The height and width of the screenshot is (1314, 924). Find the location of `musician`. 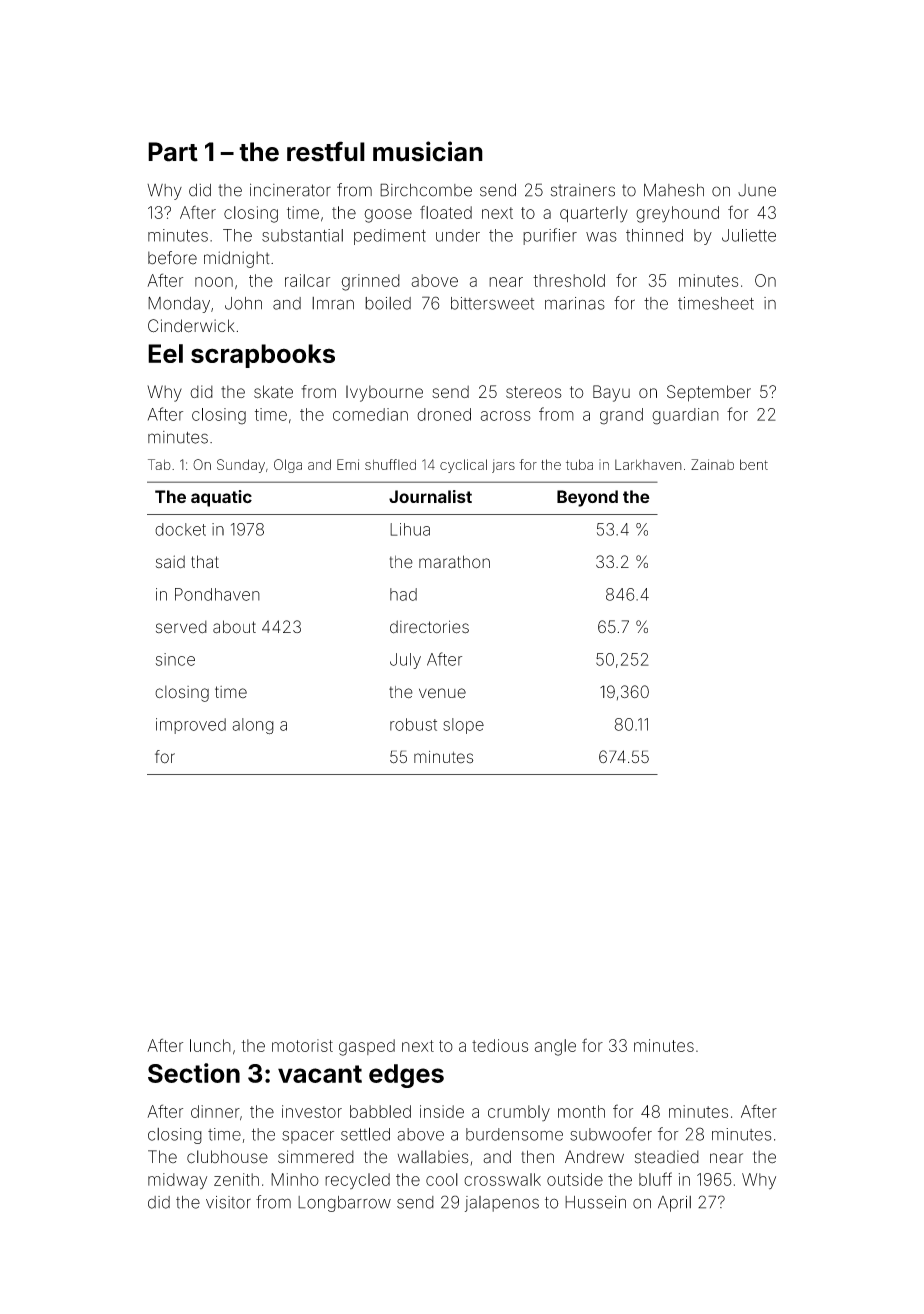

musician is located at coordinates (428, 151).
